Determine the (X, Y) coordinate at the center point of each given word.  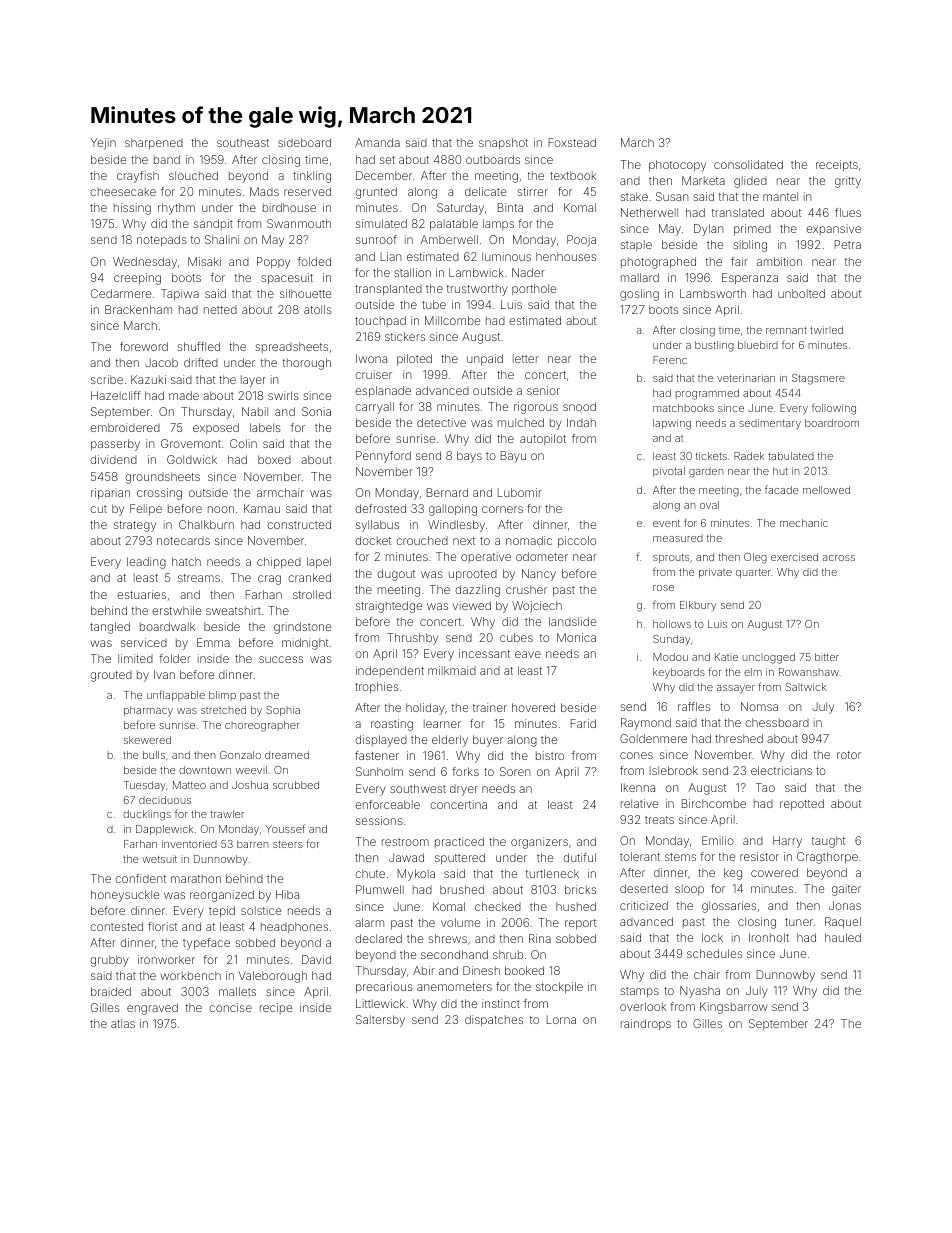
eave (528, 654)
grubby (109, 961)
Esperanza (750, 279)
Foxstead (572, 142)
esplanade (383, 392)
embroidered (125, 427)
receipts (837, 166)
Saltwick (805, 687)
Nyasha (700, 992)
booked (524, 970)
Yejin (103, 144)
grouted (111, 676)
